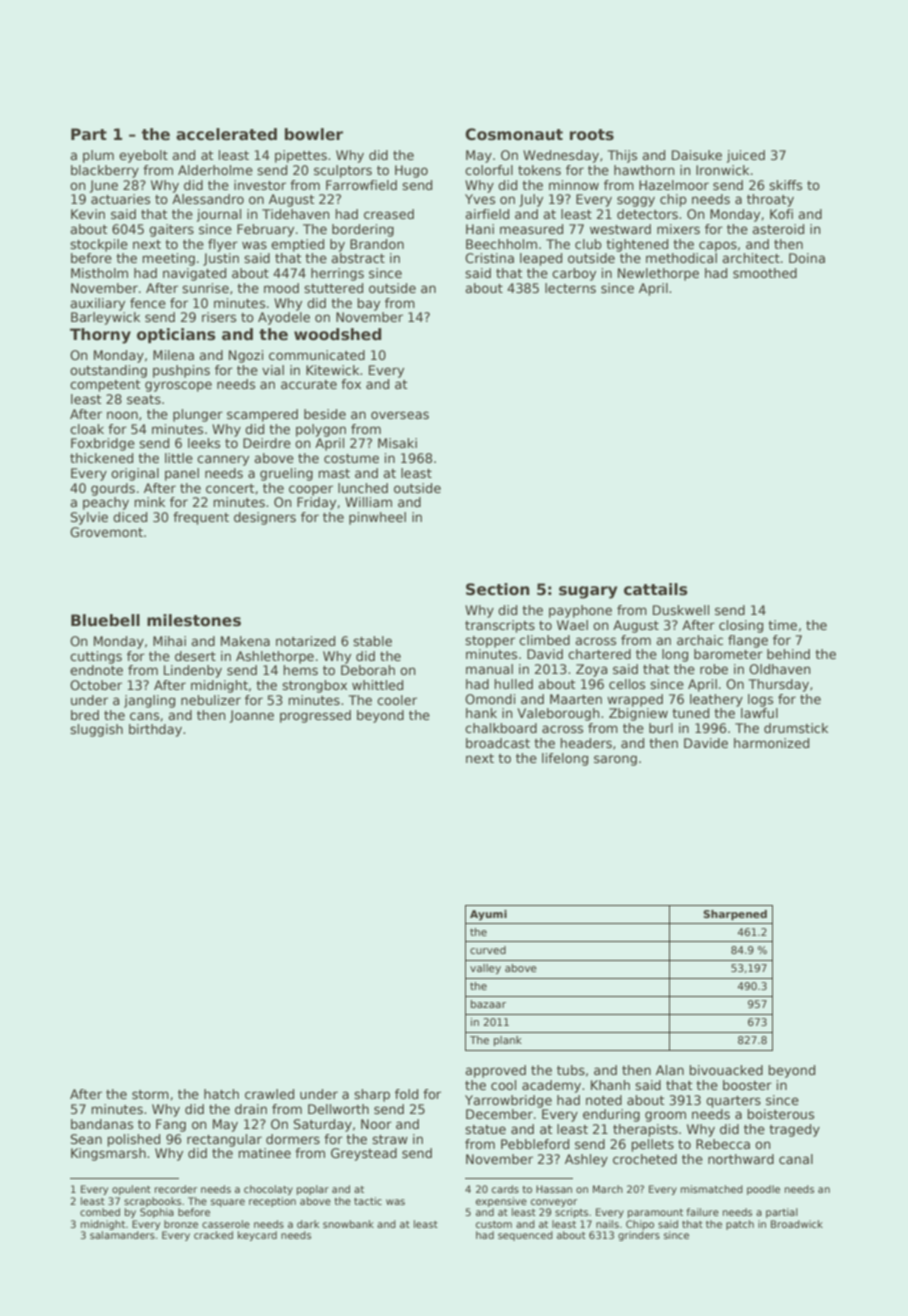 This image has width=908, height=1316. I want to click on plum, so click(98, 156).
